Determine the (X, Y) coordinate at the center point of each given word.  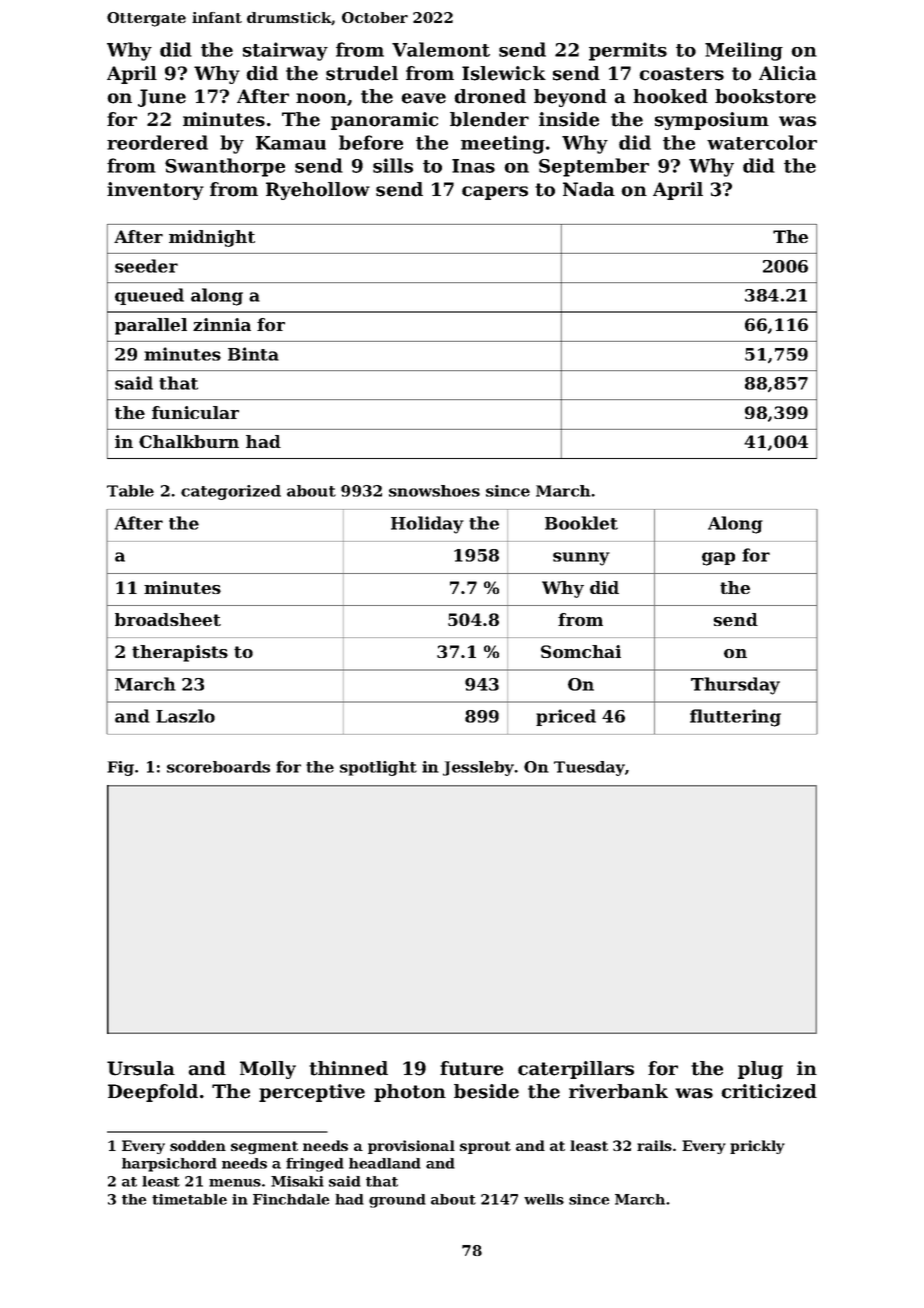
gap (718, 559)
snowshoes (434, 491)
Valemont (441, 49)
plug (760, 1070)
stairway (285, 51)
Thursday (735, 686)
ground (397, 1201)
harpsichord (169, 1165)
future (471, 1068)
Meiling (744, 51)
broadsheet (168, 619)
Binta (253, 354)
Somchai (581, 651)
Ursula (141, 1068)
